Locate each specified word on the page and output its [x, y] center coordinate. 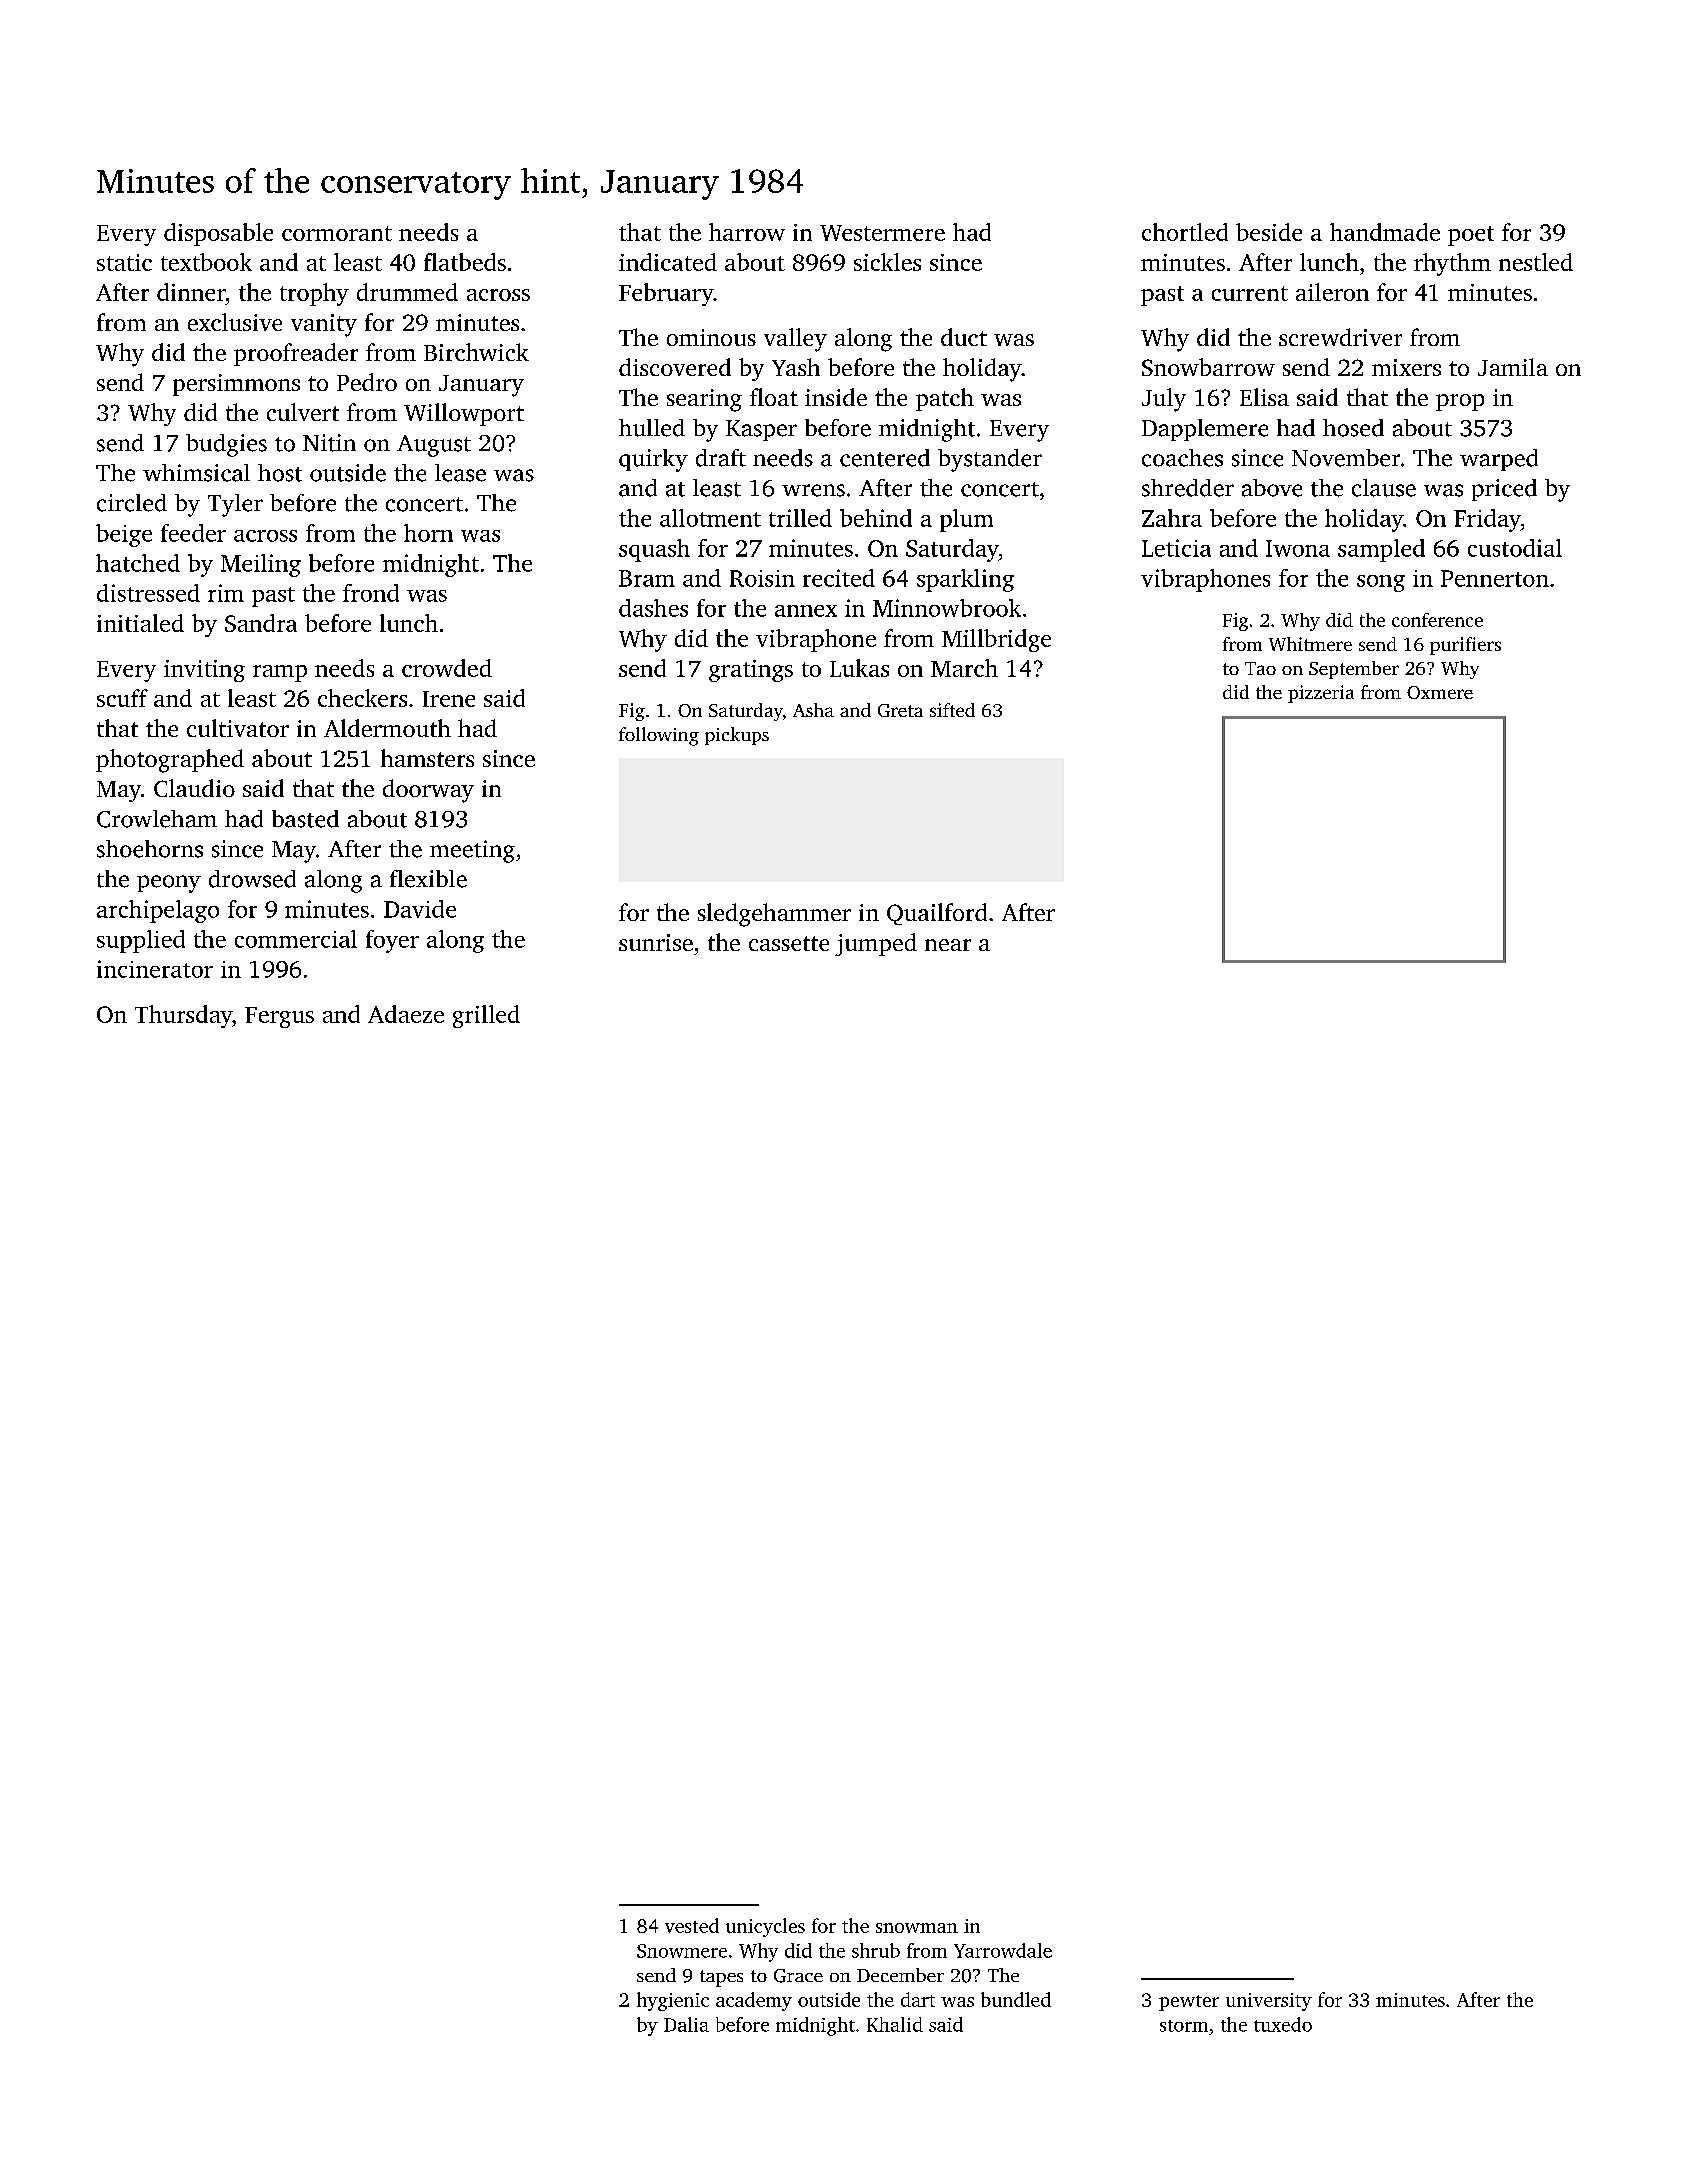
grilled [486, 1016]
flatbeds [465, 262]
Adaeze [406, 1014]
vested [692, 1925]
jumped [876, 944]
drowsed [252, 879]
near [948, 945]
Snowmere [682, 1951]
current [1250, 293]
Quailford [937, 914]
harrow [747, 232]
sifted [952, 710]
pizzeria [1321, 694]
